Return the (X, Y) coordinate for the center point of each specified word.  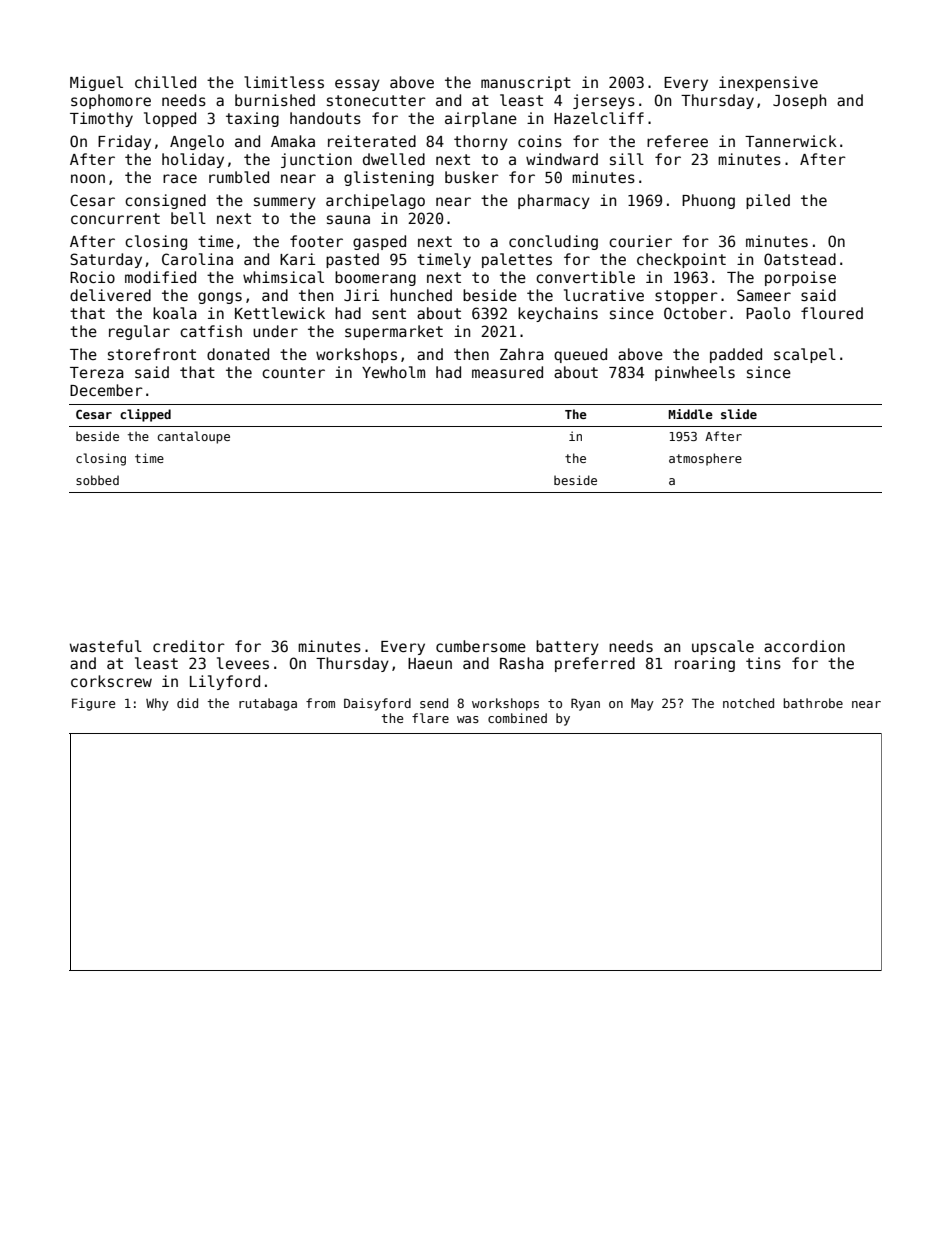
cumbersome (481, 646)
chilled (165, 82)
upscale (723, 647)
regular (139, 332)
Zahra (522, 354)
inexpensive (768, 83)
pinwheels (695, 373)
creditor (189, 646)
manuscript (526, 83)
